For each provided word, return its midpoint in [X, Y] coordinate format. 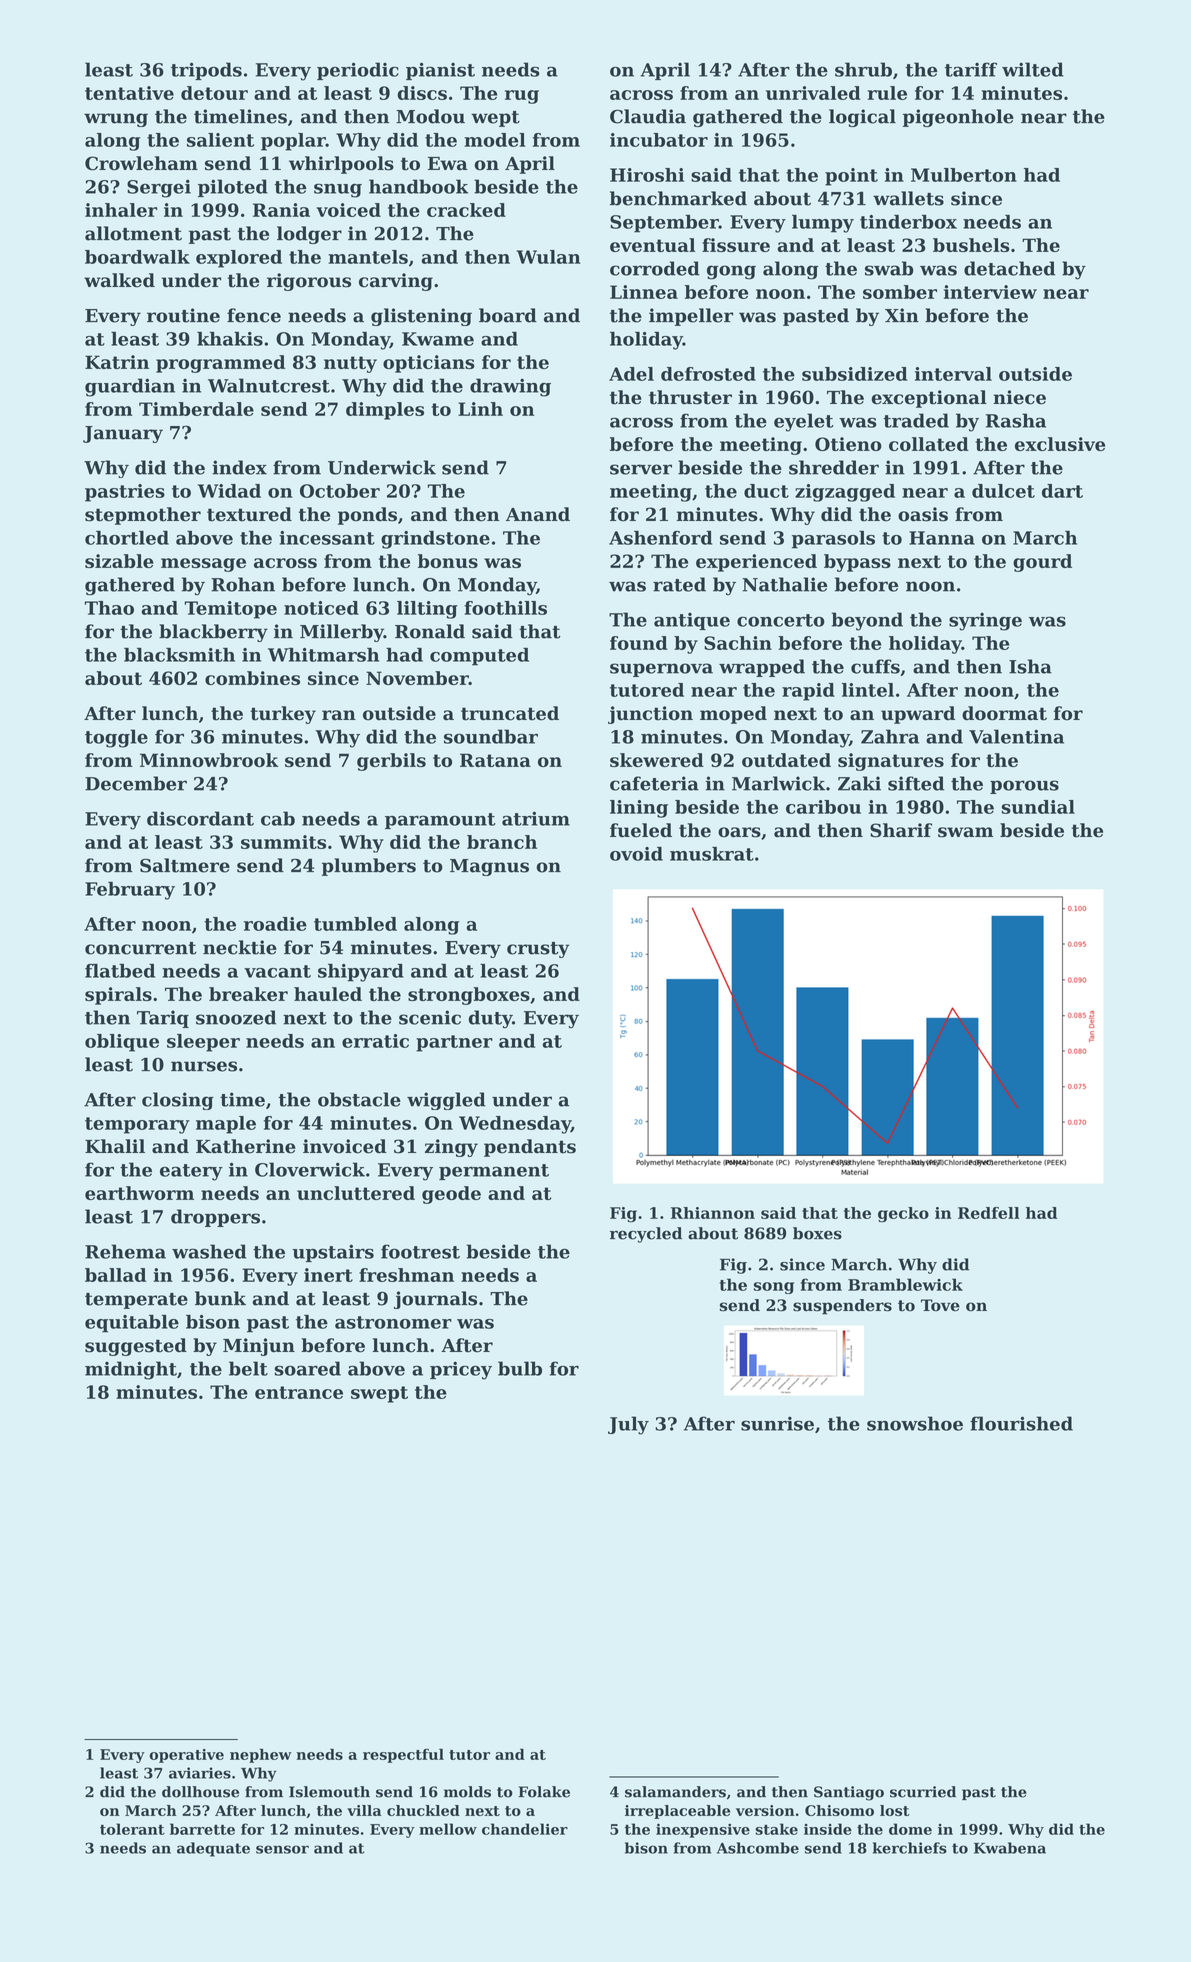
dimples [385, 411]
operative [186, 1756]
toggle [116, 738]
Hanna [942, 538]
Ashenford [661, 537]
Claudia [648, 116]
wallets [908, 198]
